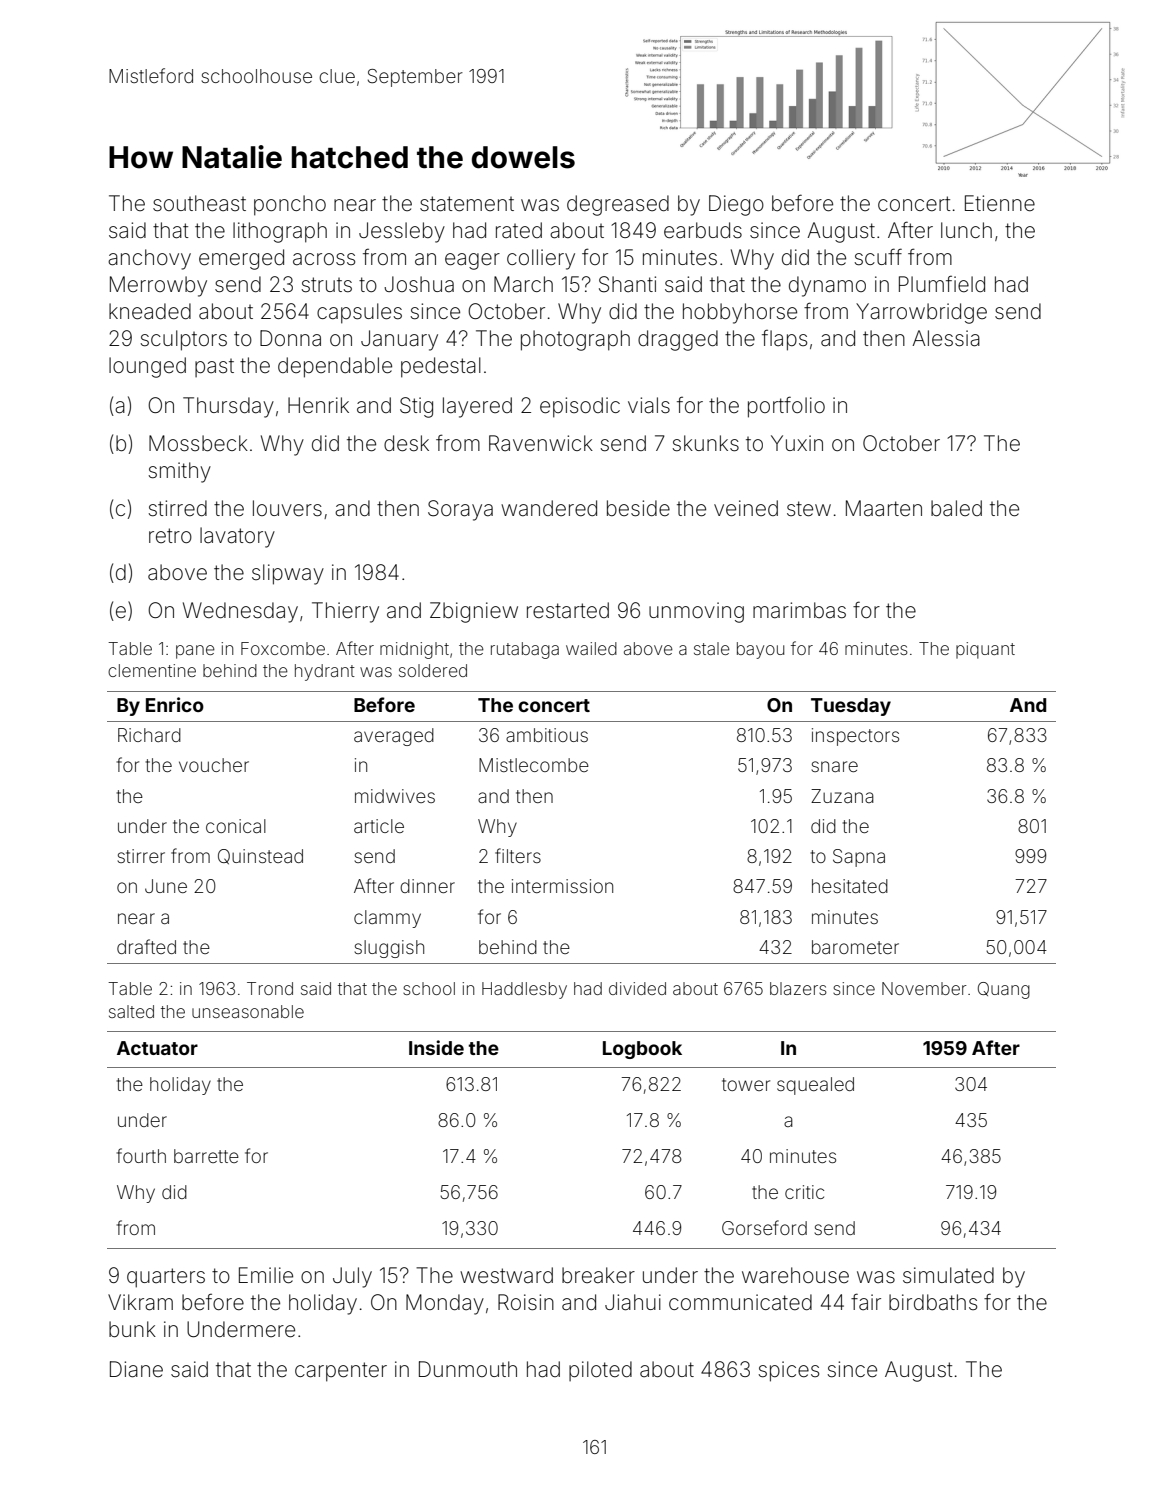  What do you see at coordinates (985, 650) in the screenshot?
I see `piquant` at bounding box center [985, 650].
